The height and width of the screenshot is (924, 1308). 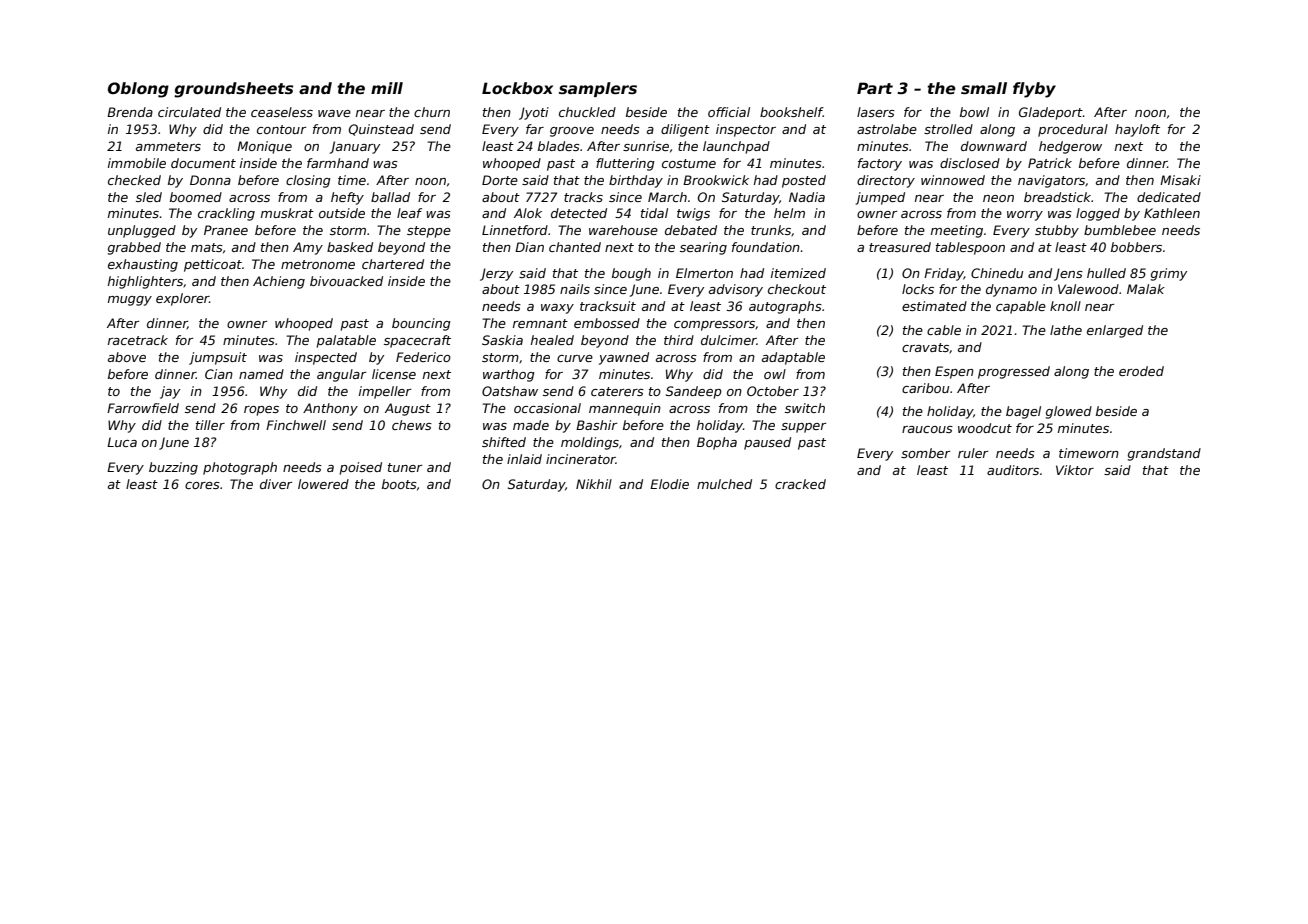 What do you see at coordinates (381, 130) in the screenshot?
I see `Quinstead` at bounding box center [381, 130].
